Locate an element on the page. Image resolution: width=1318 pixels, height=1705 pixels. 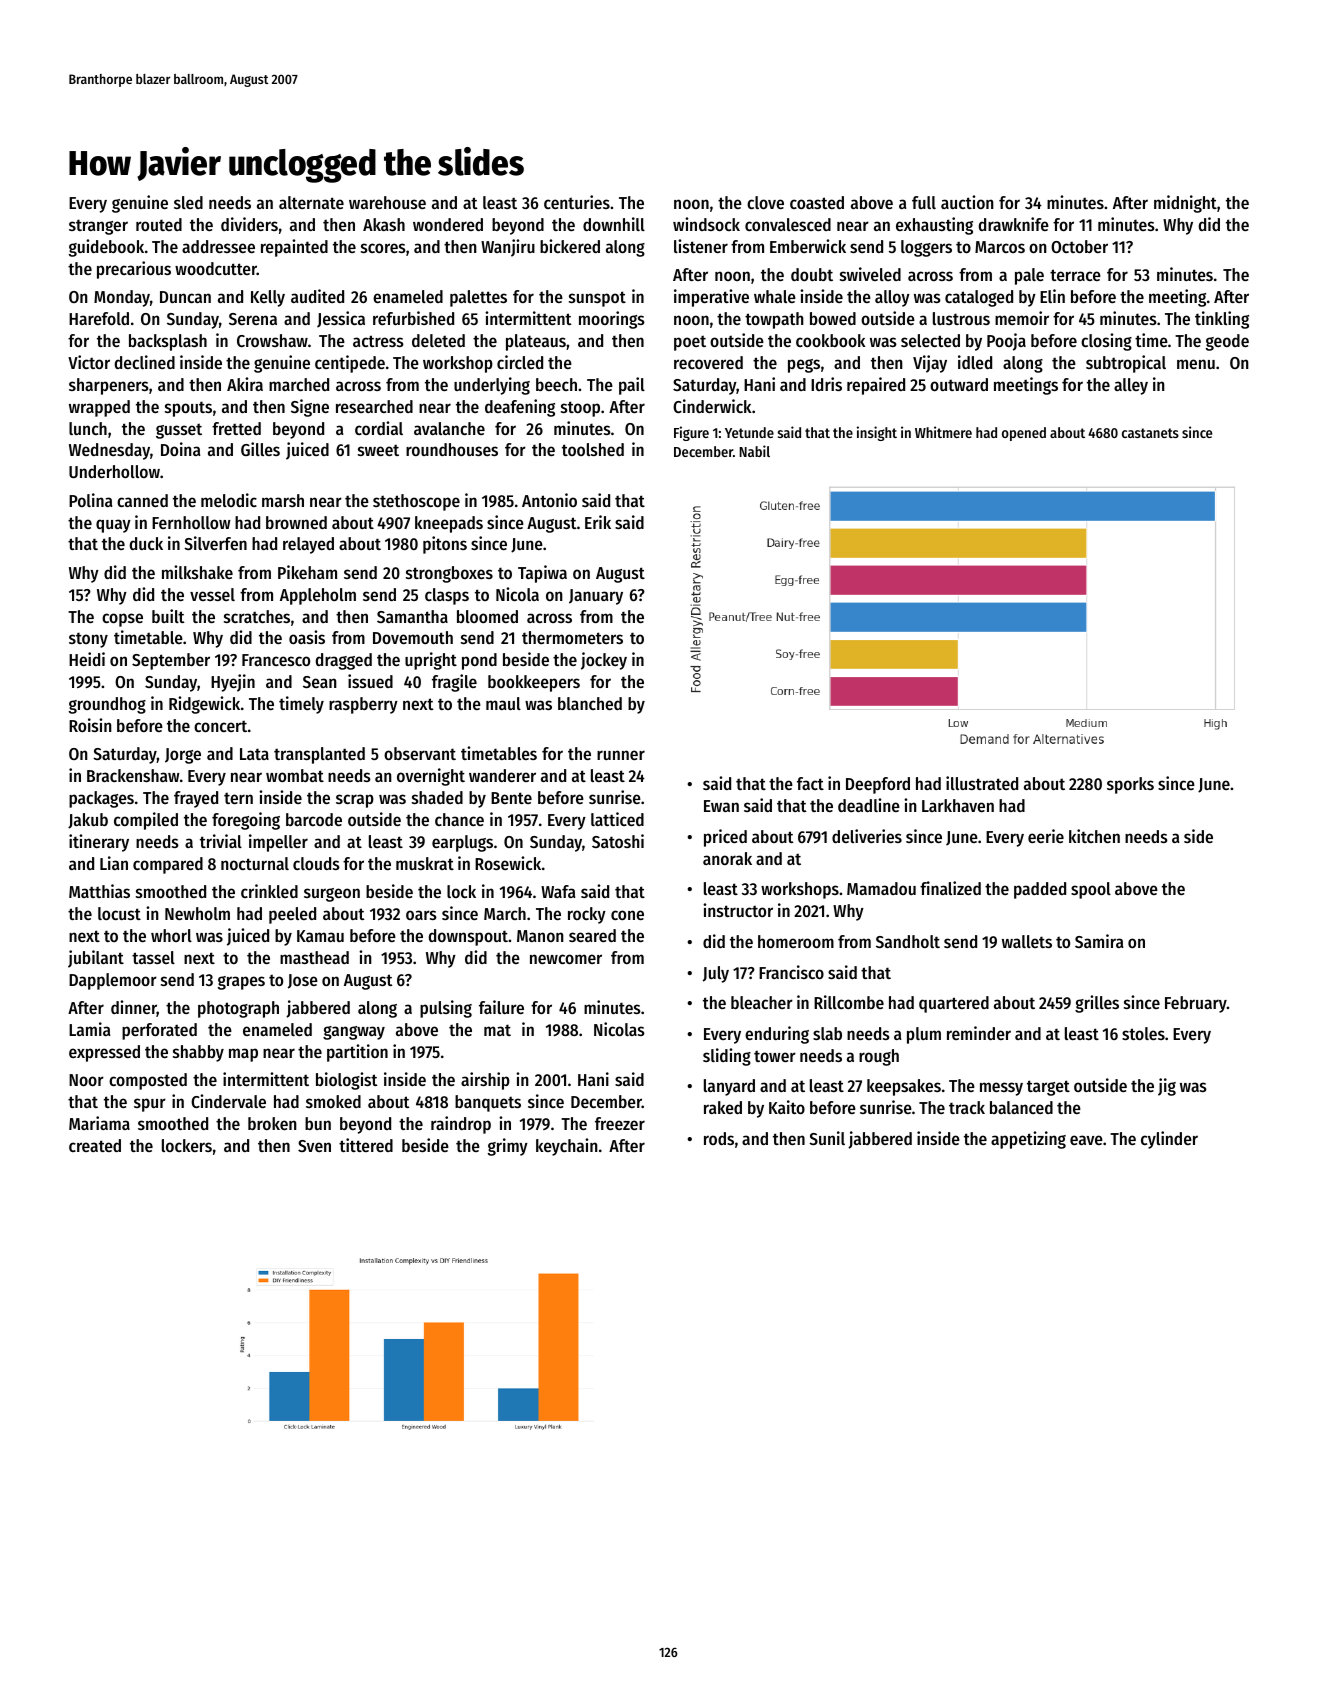
loggers is located at coordinates (926, 248).
